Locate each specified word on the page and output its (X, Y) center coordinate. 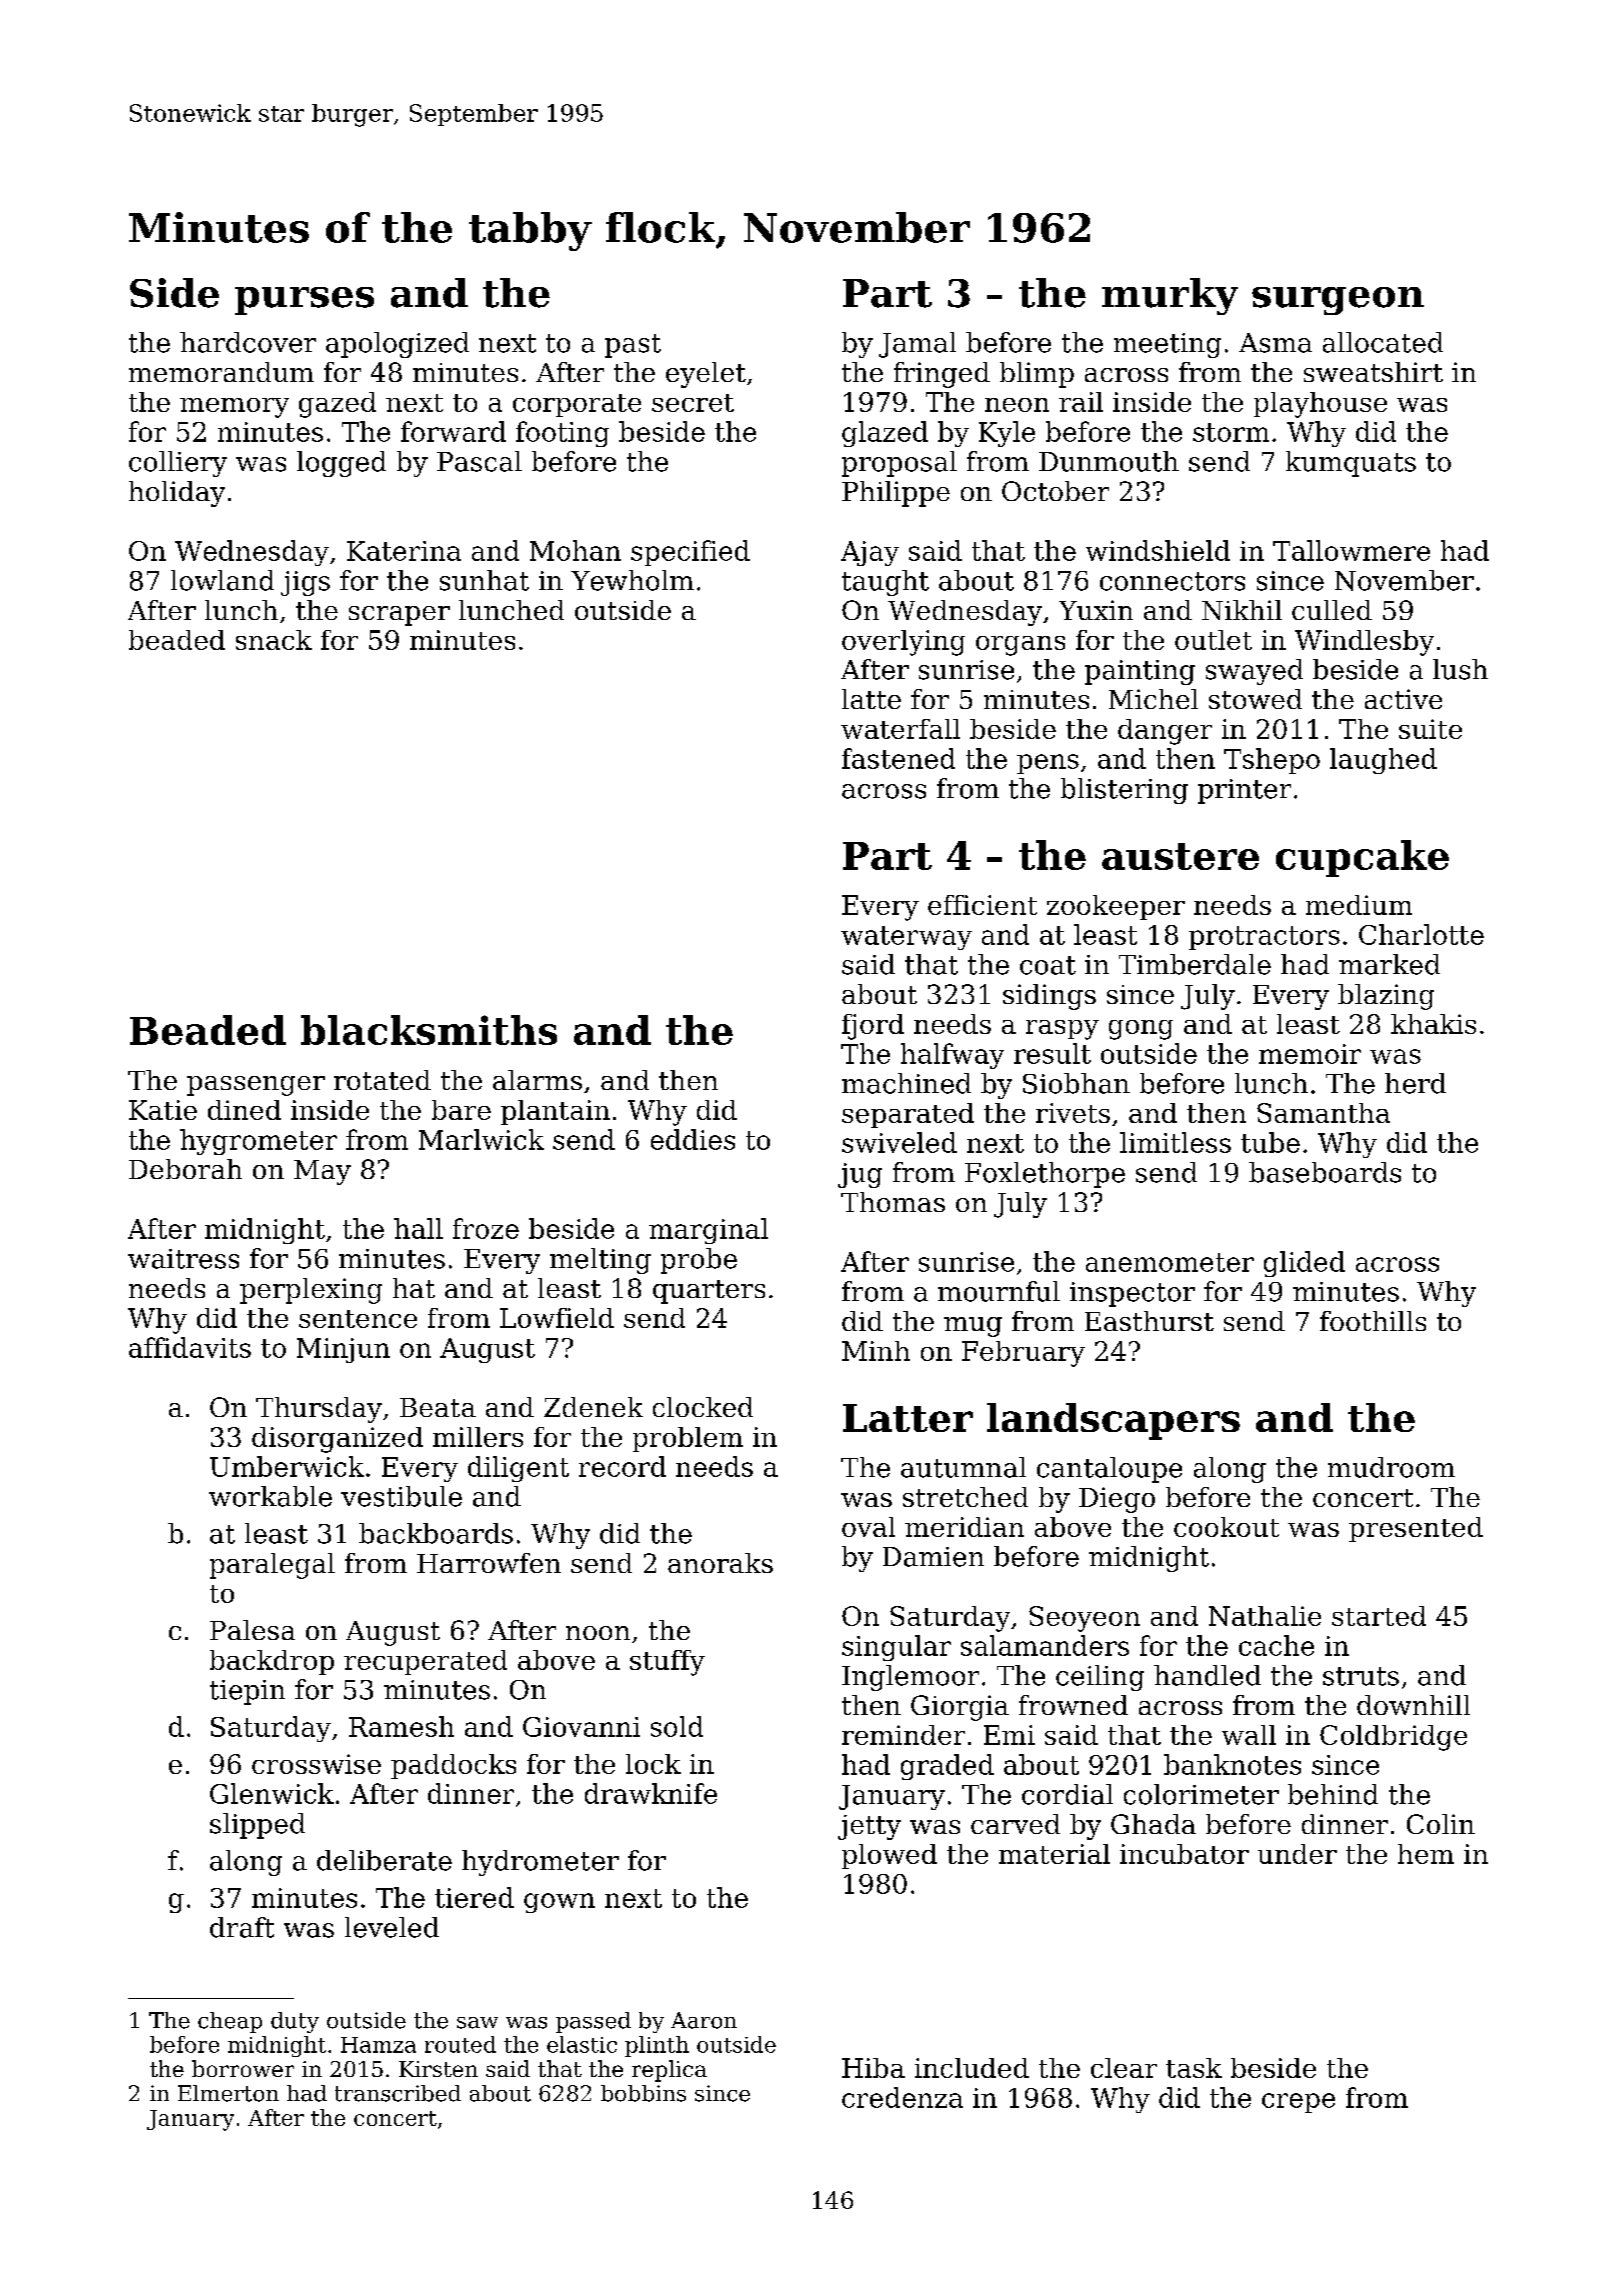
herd (1415, 1083)
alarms (537, 1080)
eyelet (706, 375)
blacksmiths (429, 1030)
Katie (163, 1110)
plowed (889, 1856)
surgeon (1338, 301)
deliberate (384, 1860)
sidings (1049, 997)
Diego (1117, 1500)
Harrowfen (489, 1563)
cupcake (1362, 858)
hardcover (248, 342)
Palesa (252, 1630)
